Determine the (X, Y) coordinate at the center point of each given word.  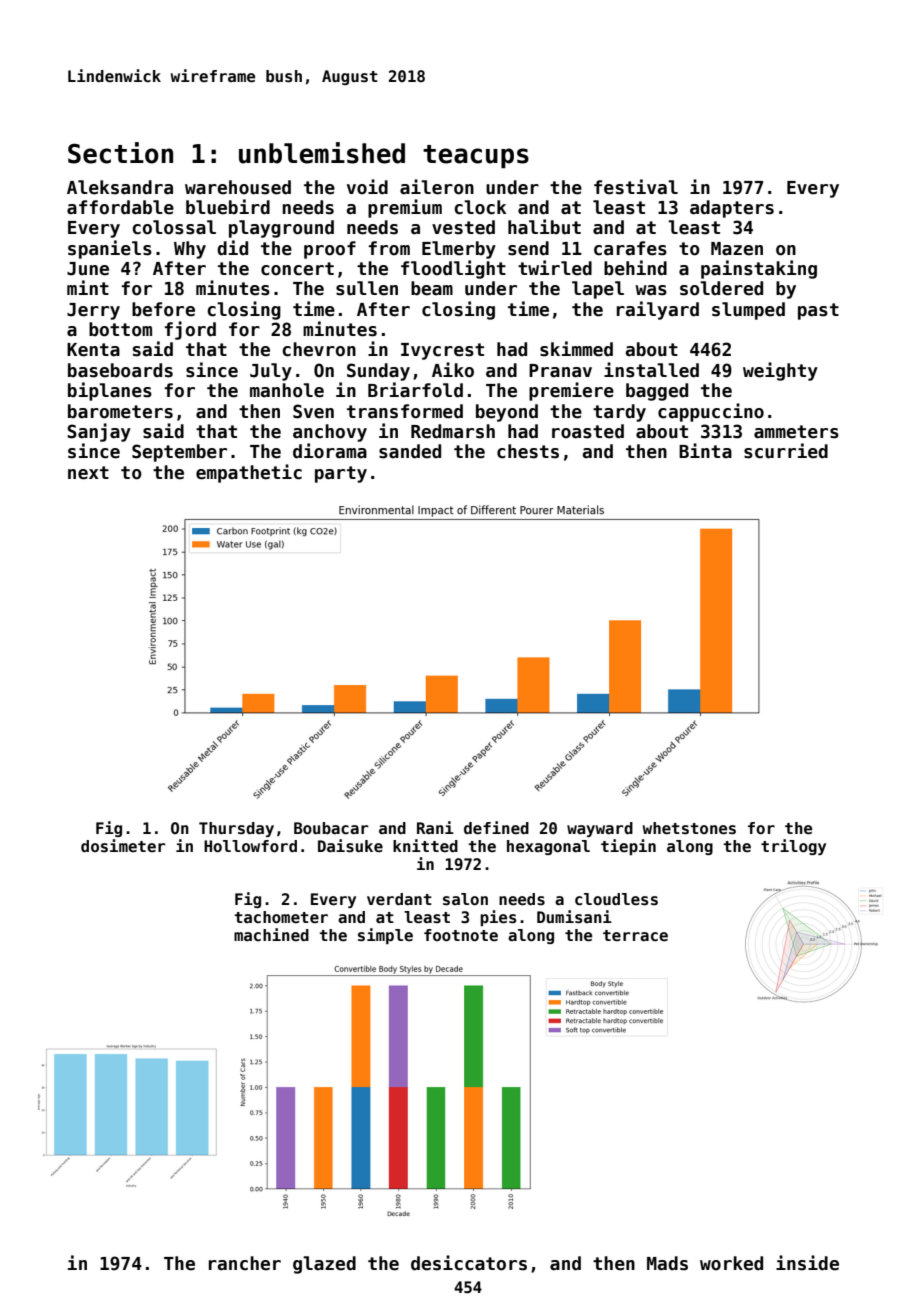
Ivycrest (442, 351)
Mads (667, 1263)
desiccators (469, 1263)
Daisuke (350, 846)
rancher (245, 1263)
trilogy (793, 847)
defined (496, 828)
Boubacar (331, 828)
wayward (600, 829)
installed (651, 370)
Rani (435, 827)
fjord (190, 330)
